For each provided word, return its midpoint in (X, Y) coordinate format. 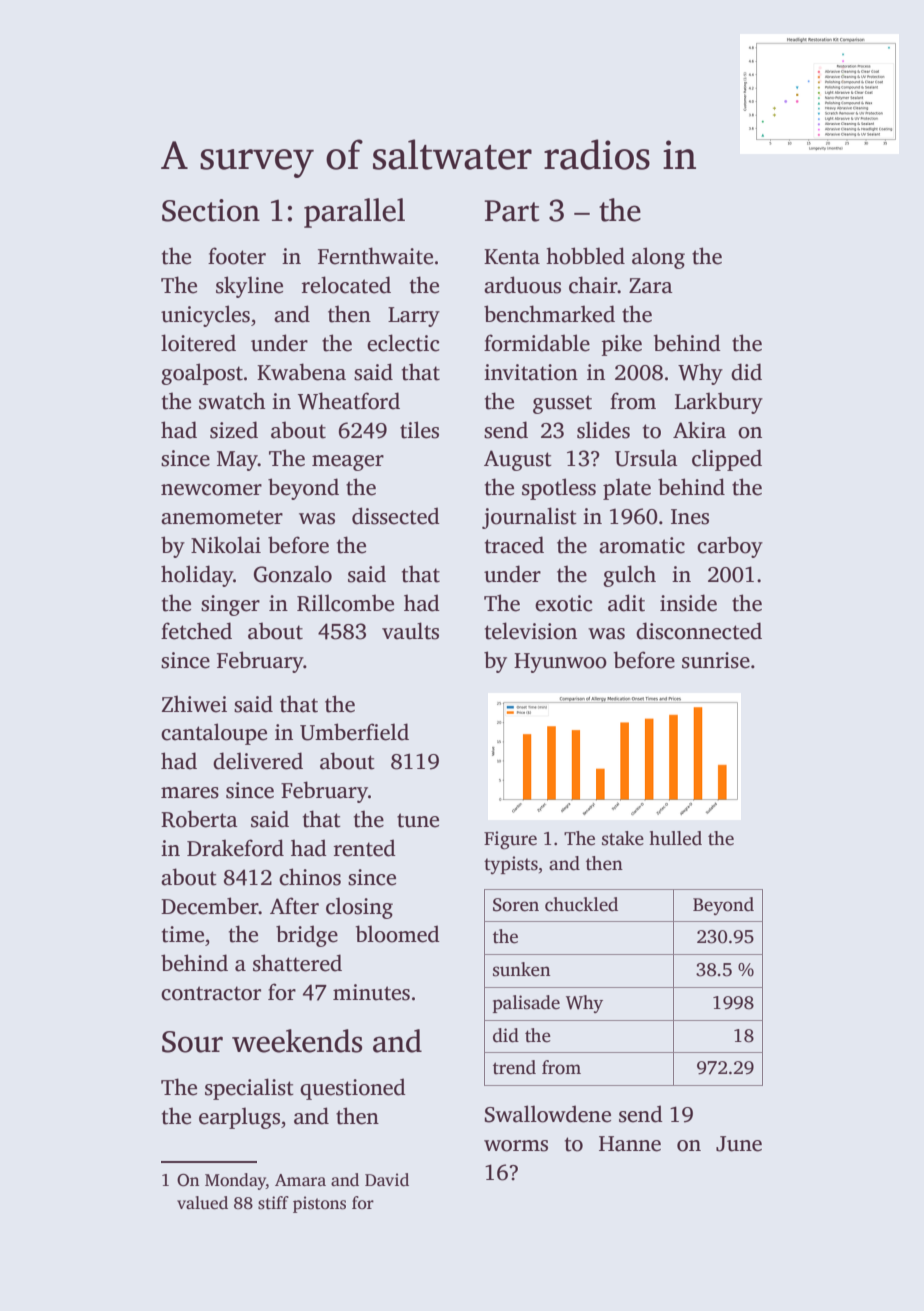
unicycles (205, 316)
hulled (675, 838)
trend (514, 1067)
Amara (300, 1180)
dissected (396, 516)
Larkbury (719, 403)
